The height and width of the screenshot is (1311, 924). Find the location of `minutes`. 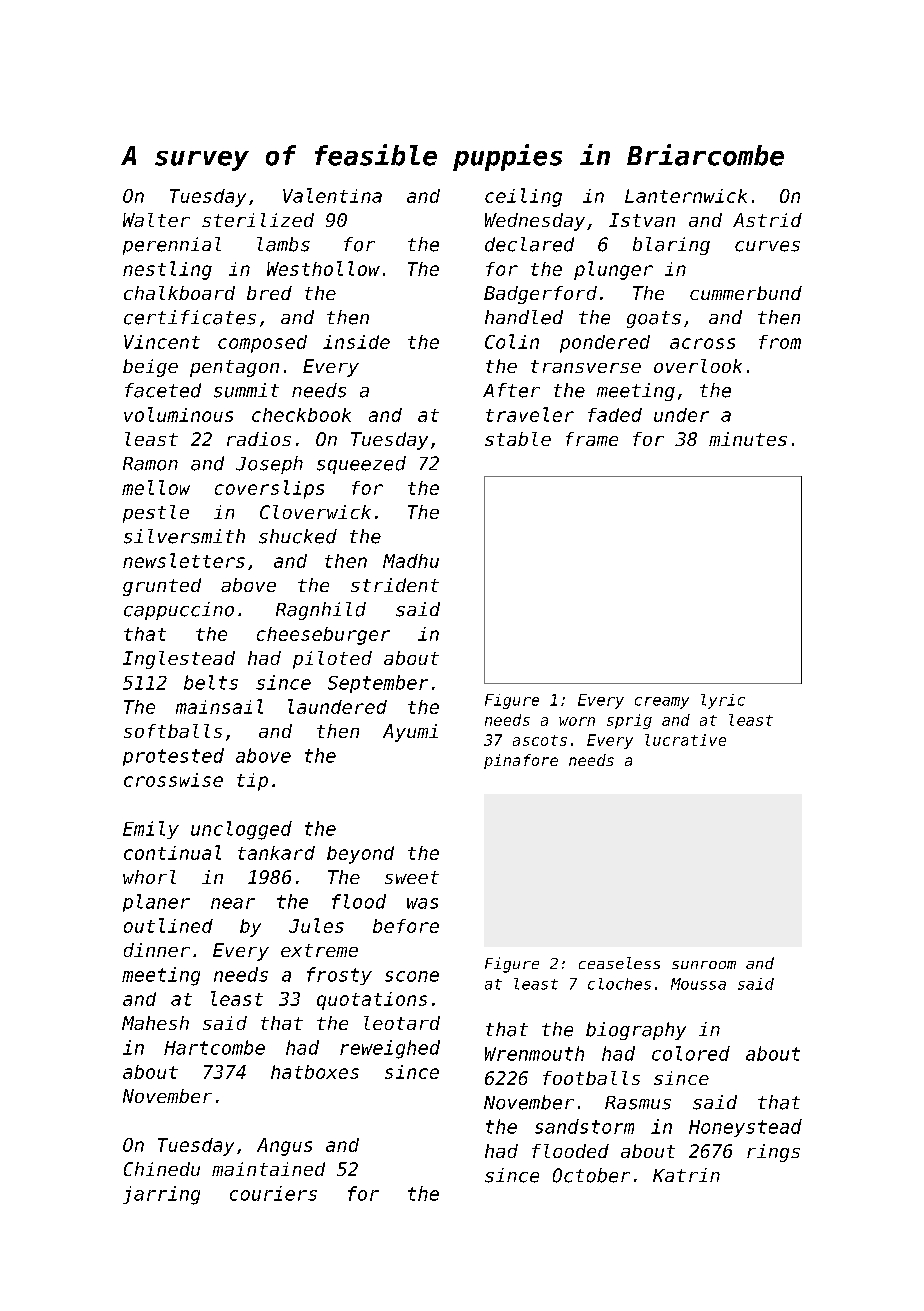

minutes is located at coordinates (748, 439).
